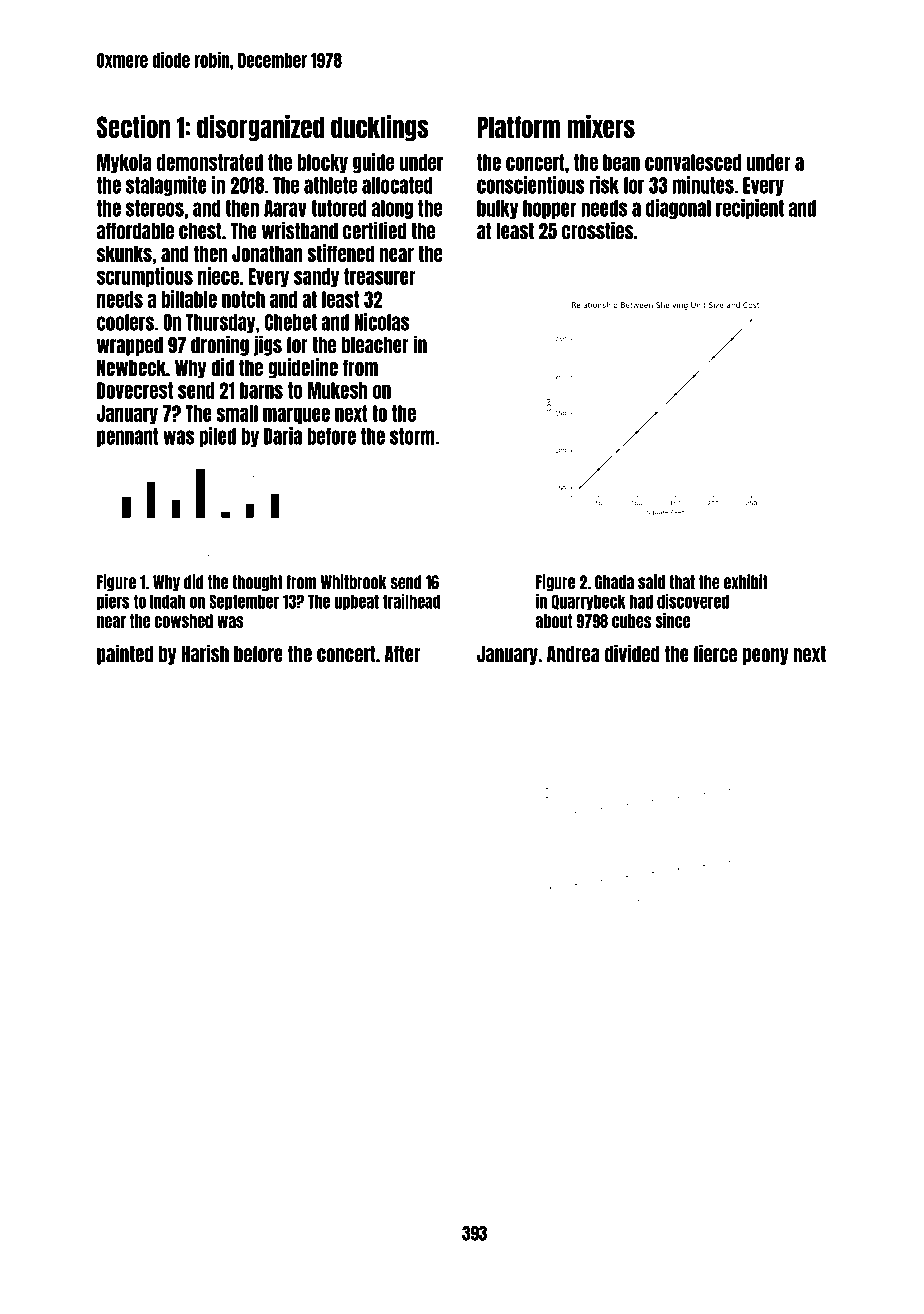  I want to click on Section, so click(133, 126).
